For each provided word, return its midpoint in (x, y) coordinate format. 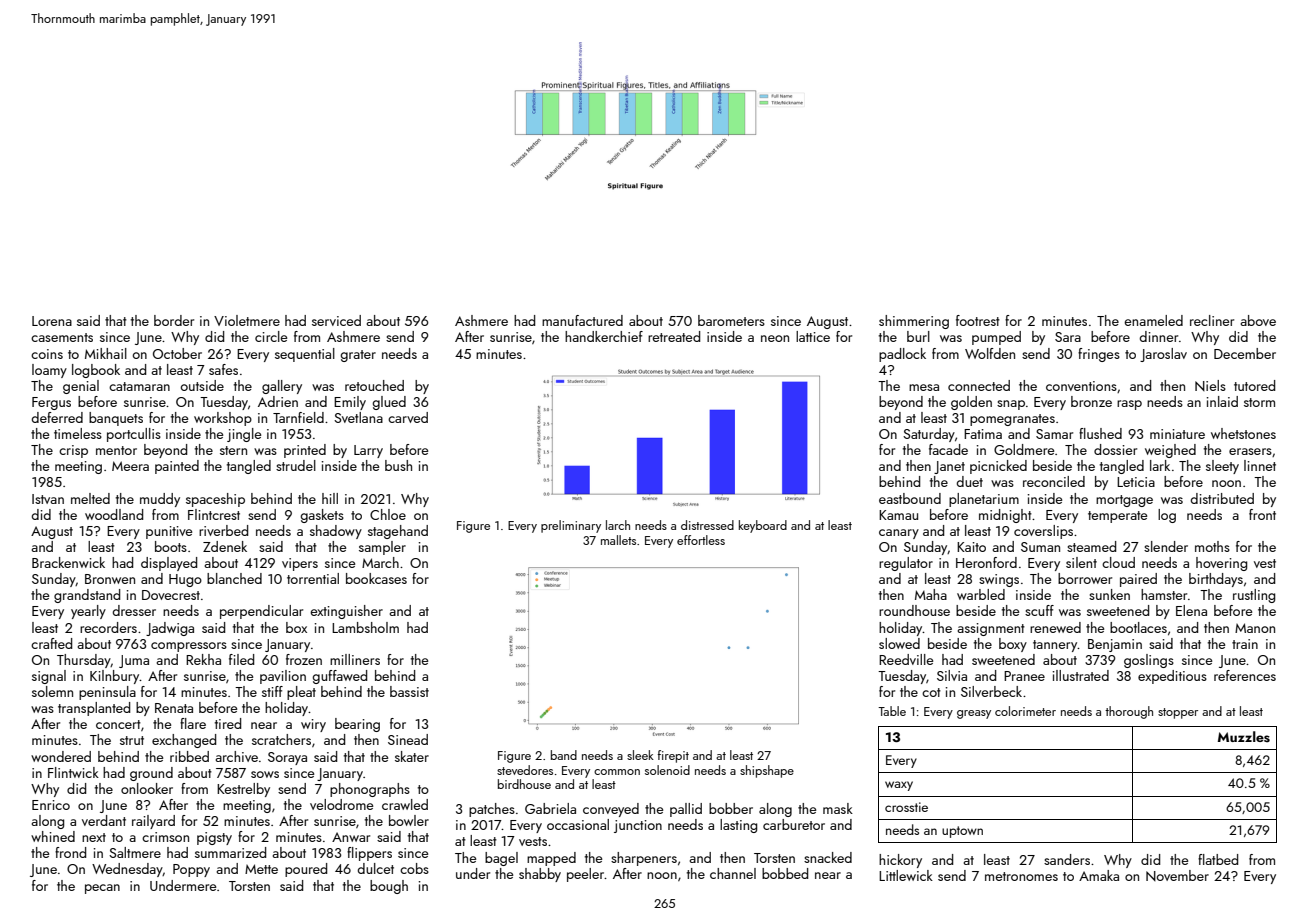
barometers (731, 320)
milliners (355, 659)
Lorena (52, 321)
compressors (189, 647)
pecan (102, 889)
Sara (1068, 337)
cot (931, 692)
